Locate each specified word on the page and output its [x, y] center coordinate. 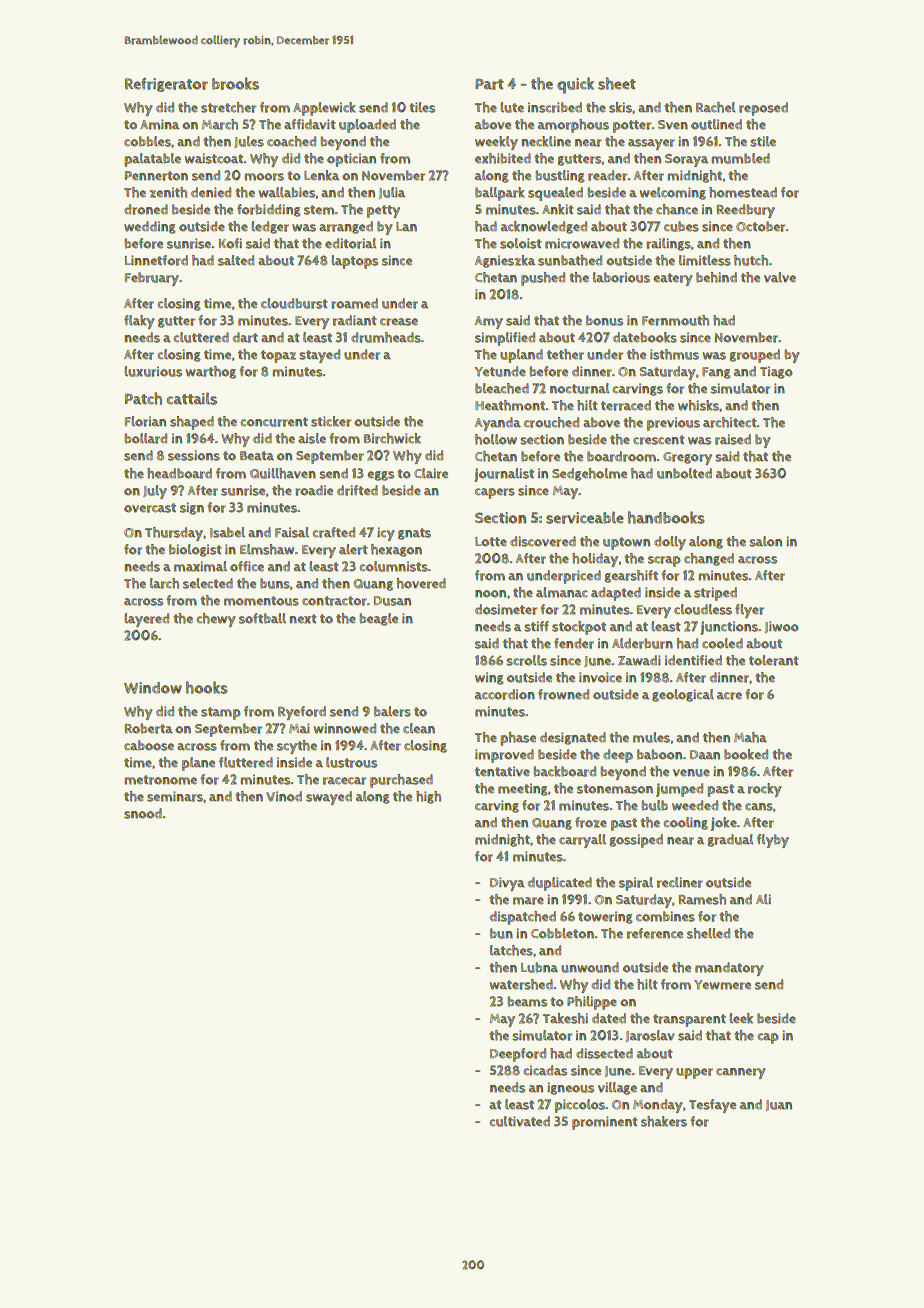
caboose [149, 745]
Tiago [776, 372]
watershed [521, 984]
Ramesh [702, 899]
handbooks [666, 517]
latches [511, 950]
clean [419, 728]
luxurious [153, 371]
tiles [422, 107]
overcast [150, 508]
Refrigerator [166, 85]
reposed [763, 109]
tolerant [774, 660]
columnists [394, 566]
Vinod [284, 796]
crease [399, 322]
